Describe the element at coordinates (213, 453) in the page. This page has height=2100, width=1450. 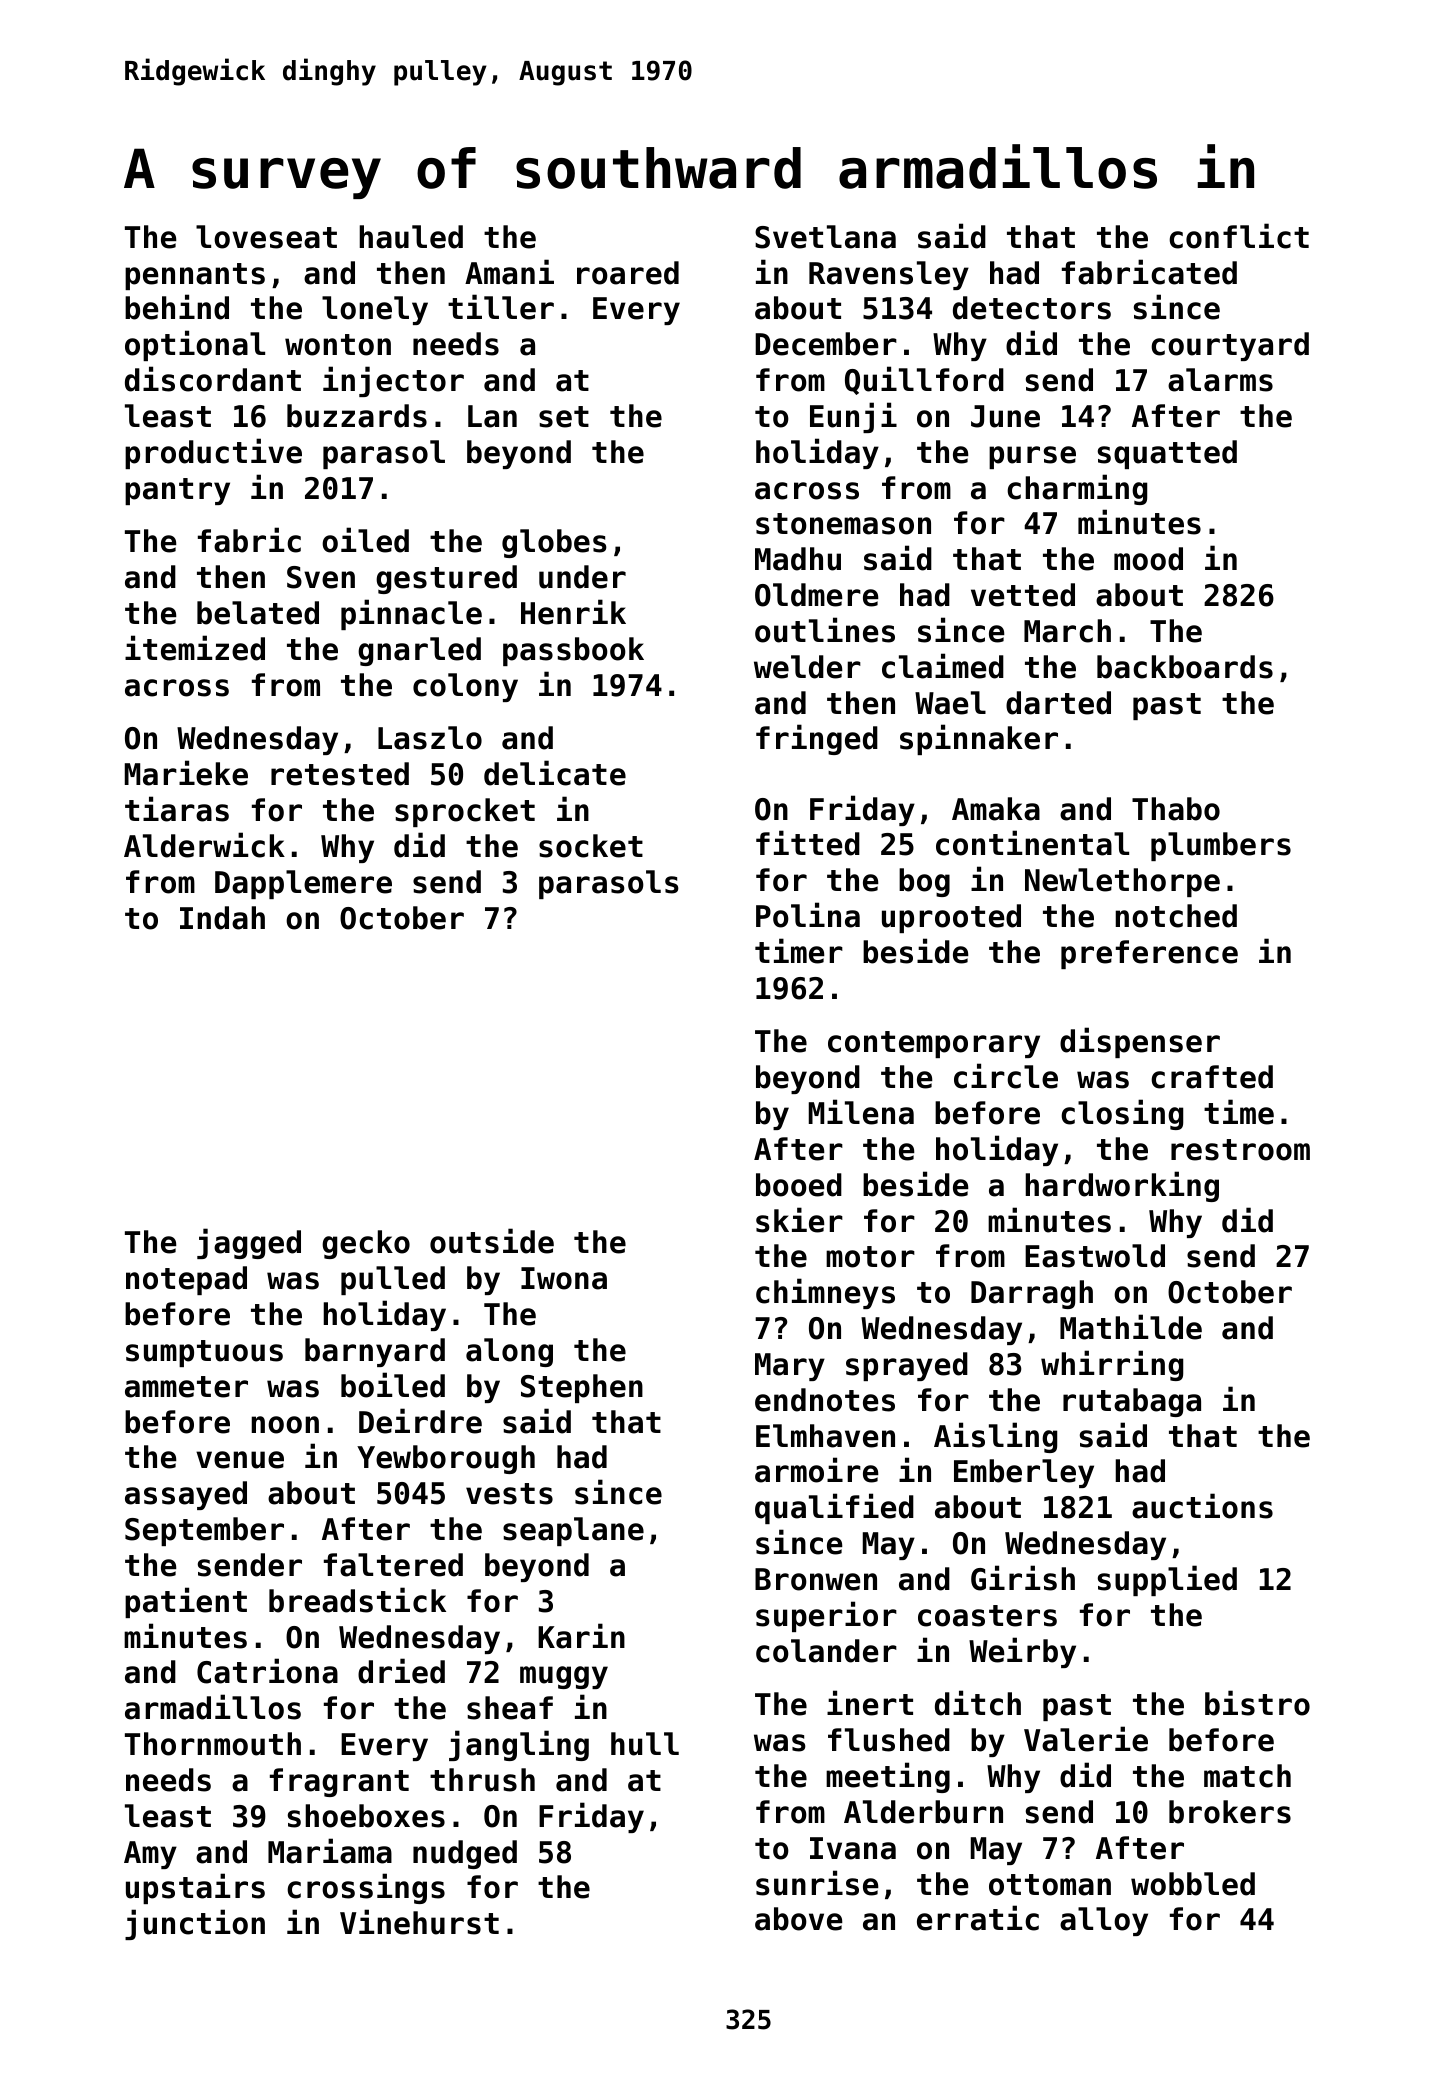
I see `productive` at that location.
